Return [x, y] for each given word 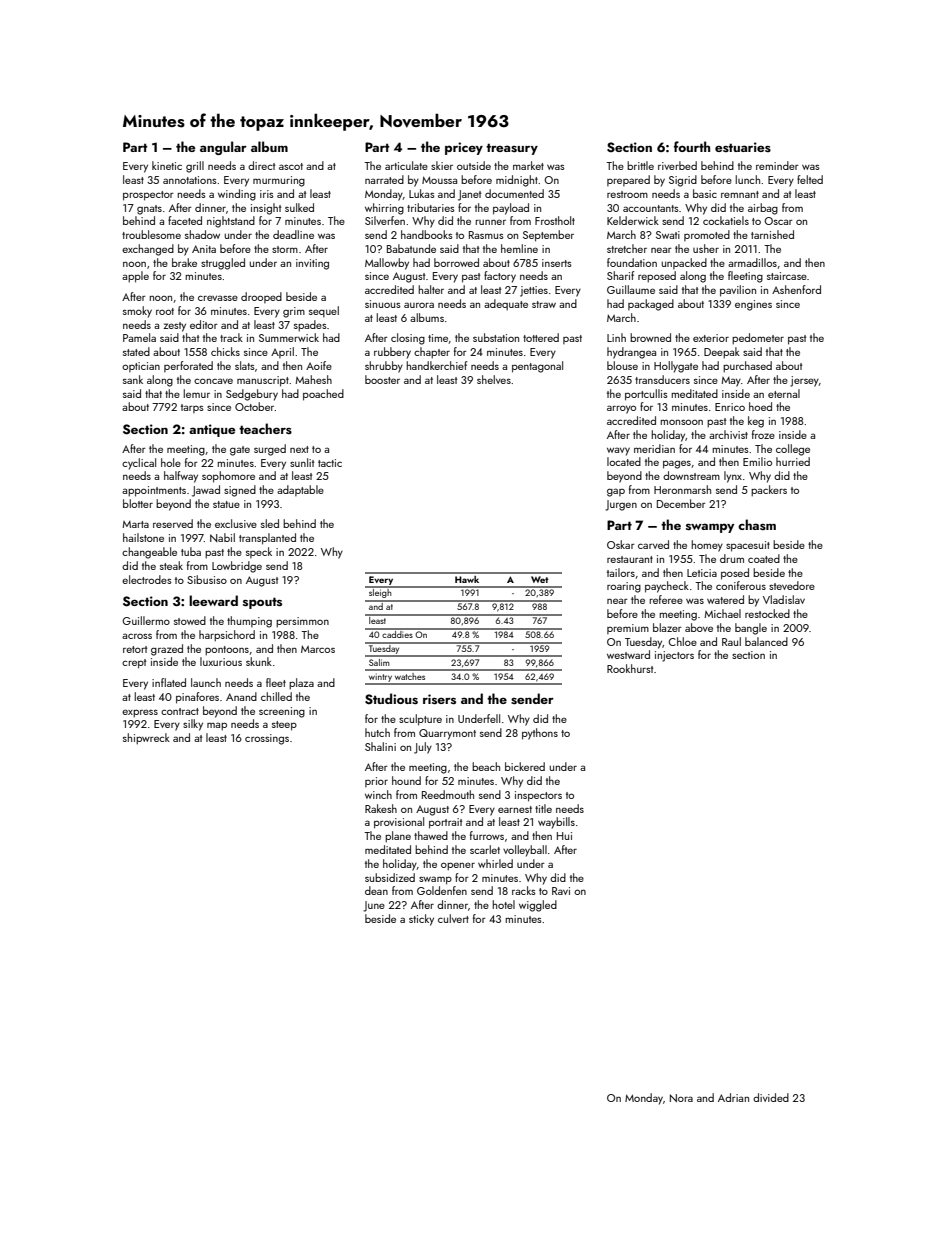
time [438, 338]
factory [500, 277]
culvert [453, 918]
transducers [662, 379]
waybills [556, 823]
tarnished [772, 234]
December [681, 503]
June [374, 906]
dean [376, 890]
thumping [249, 622]
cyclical [139, 464]
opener [458, 866]
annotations [190, 180]
